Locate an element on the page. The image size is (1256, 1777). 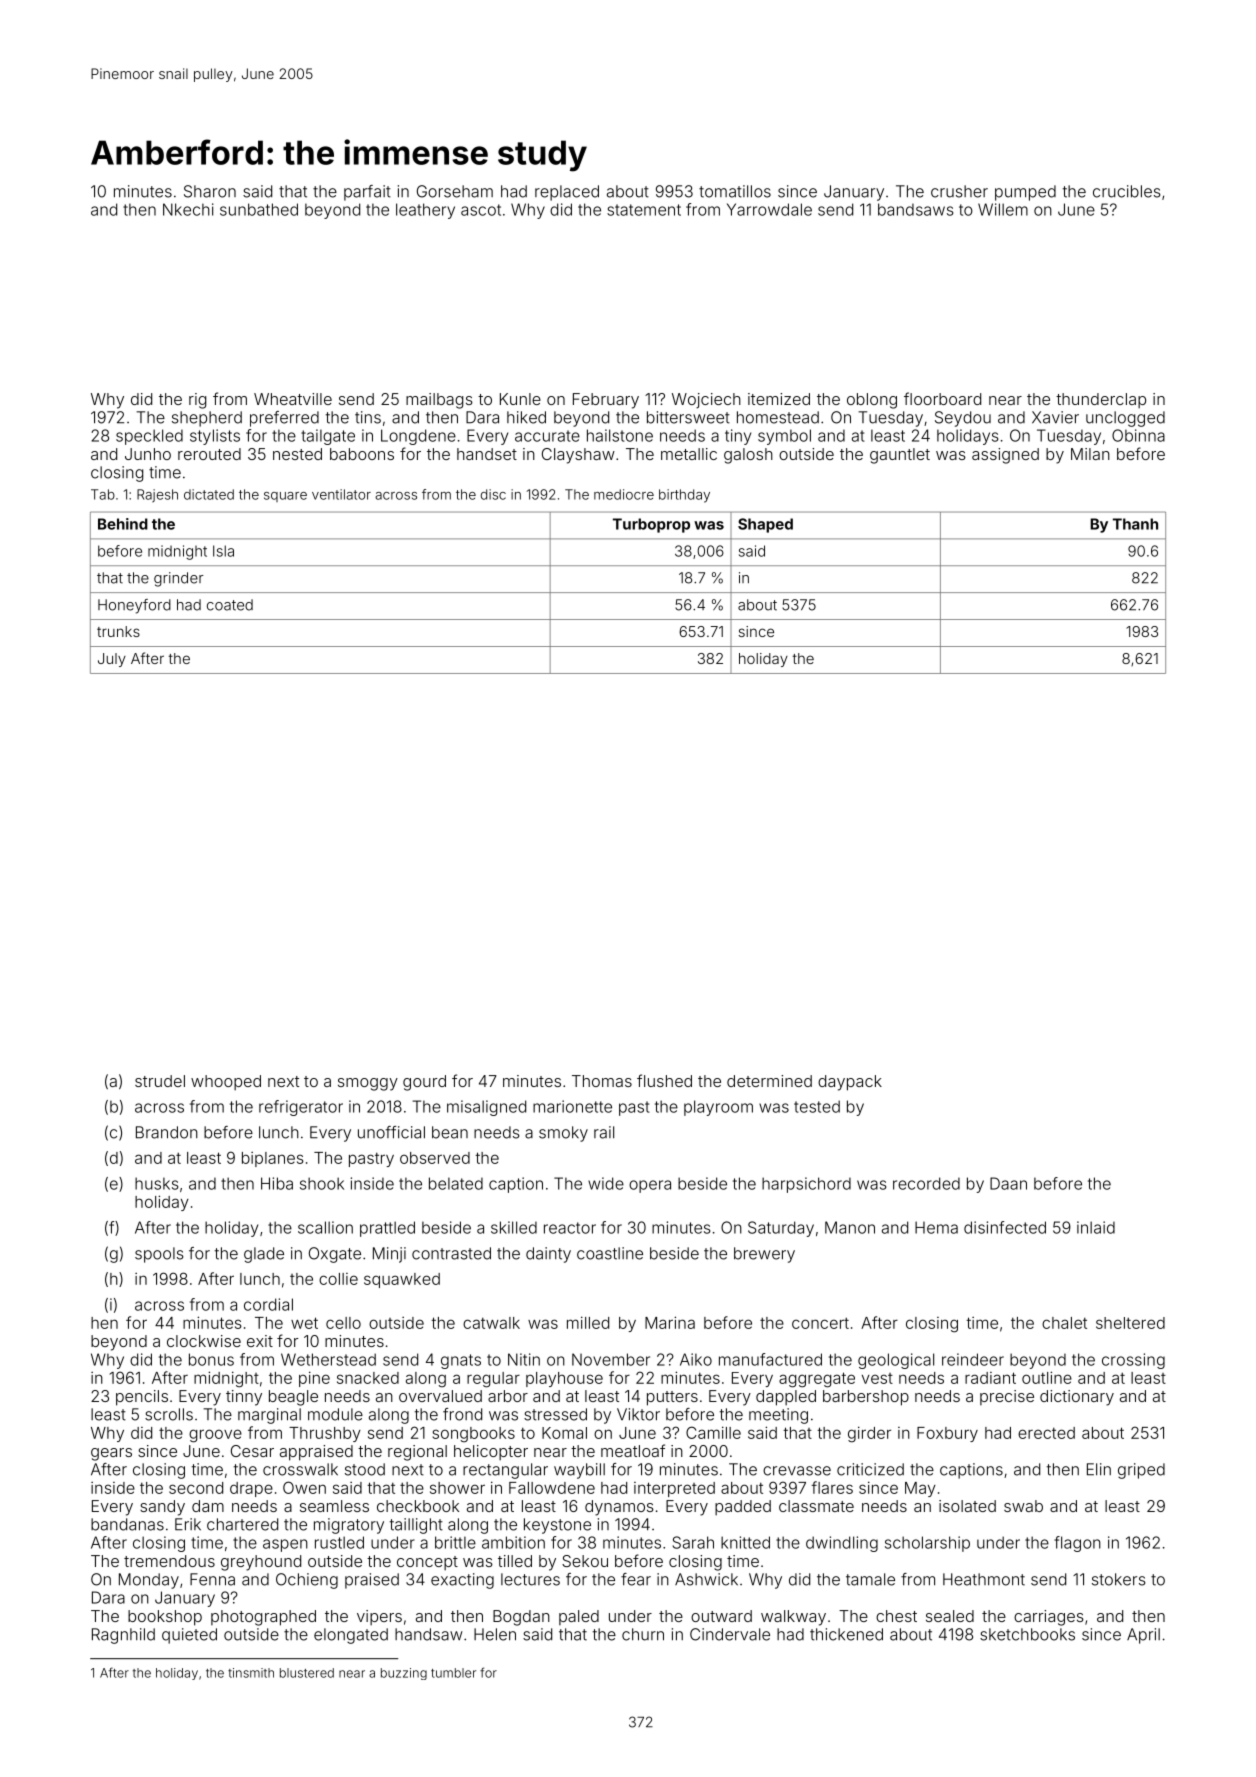
Nkechi is located at coordinates (188, 209).
